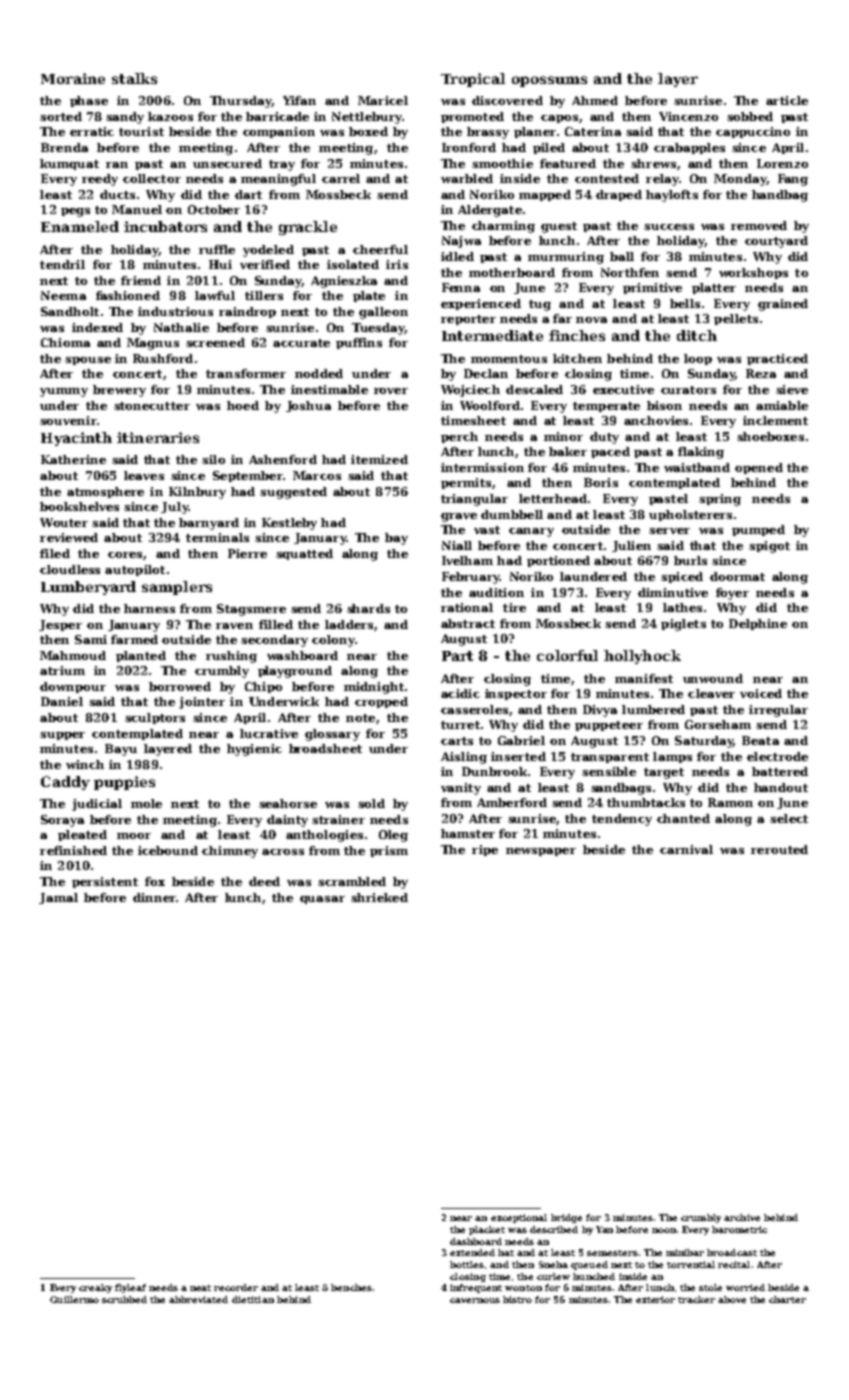 This screenshot has height=1400, width=849. I want to click on Nettlebury, so click(367, 118).
